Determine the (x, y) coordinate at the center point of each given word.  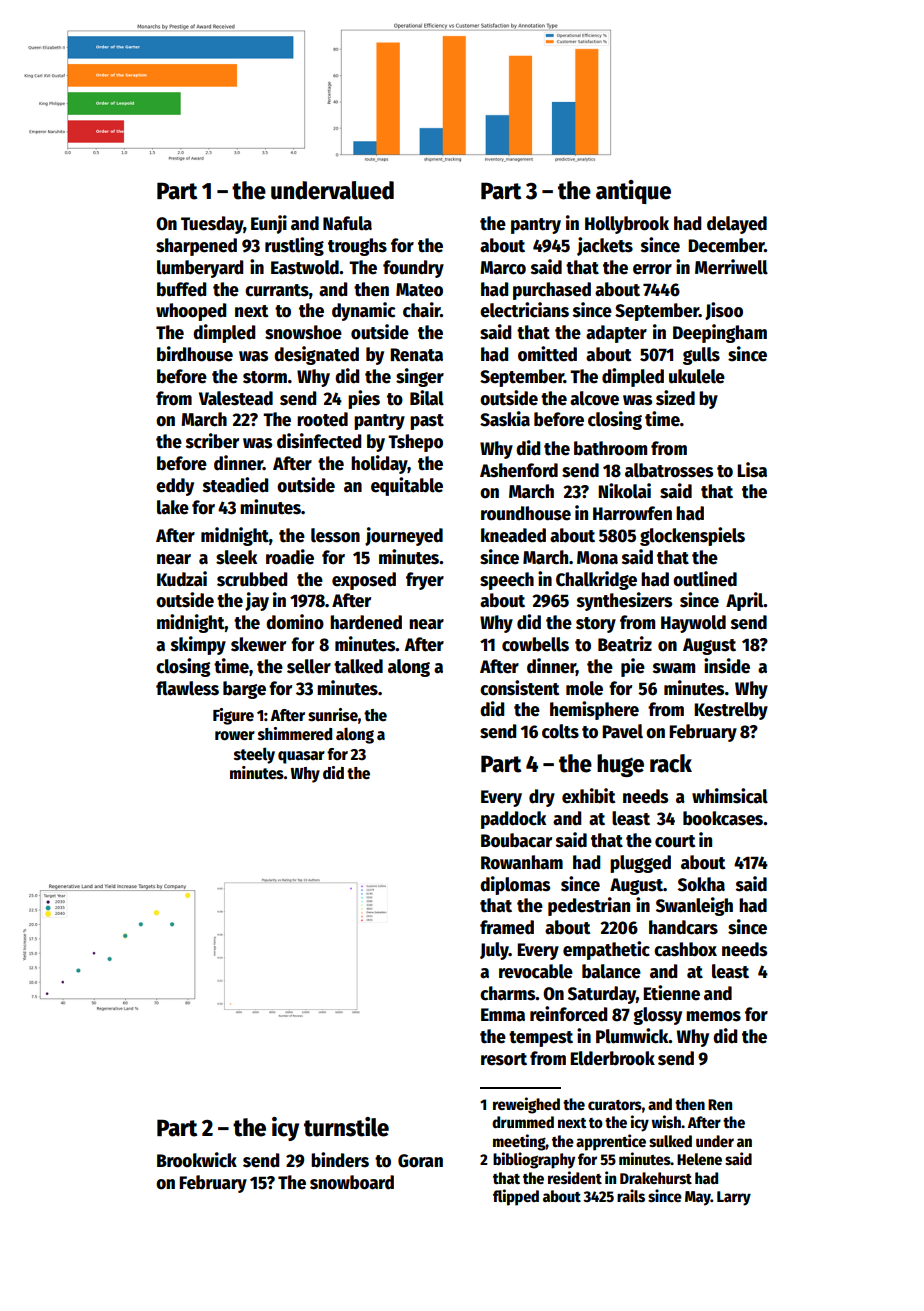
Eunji (269, 224)
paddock (513, 820)
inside (727, 666)
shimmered (295, 734)
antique (633, 192)
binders (340, 1160)
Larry (734, 1198)
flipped (516, 1197)
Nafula (347, 223)
